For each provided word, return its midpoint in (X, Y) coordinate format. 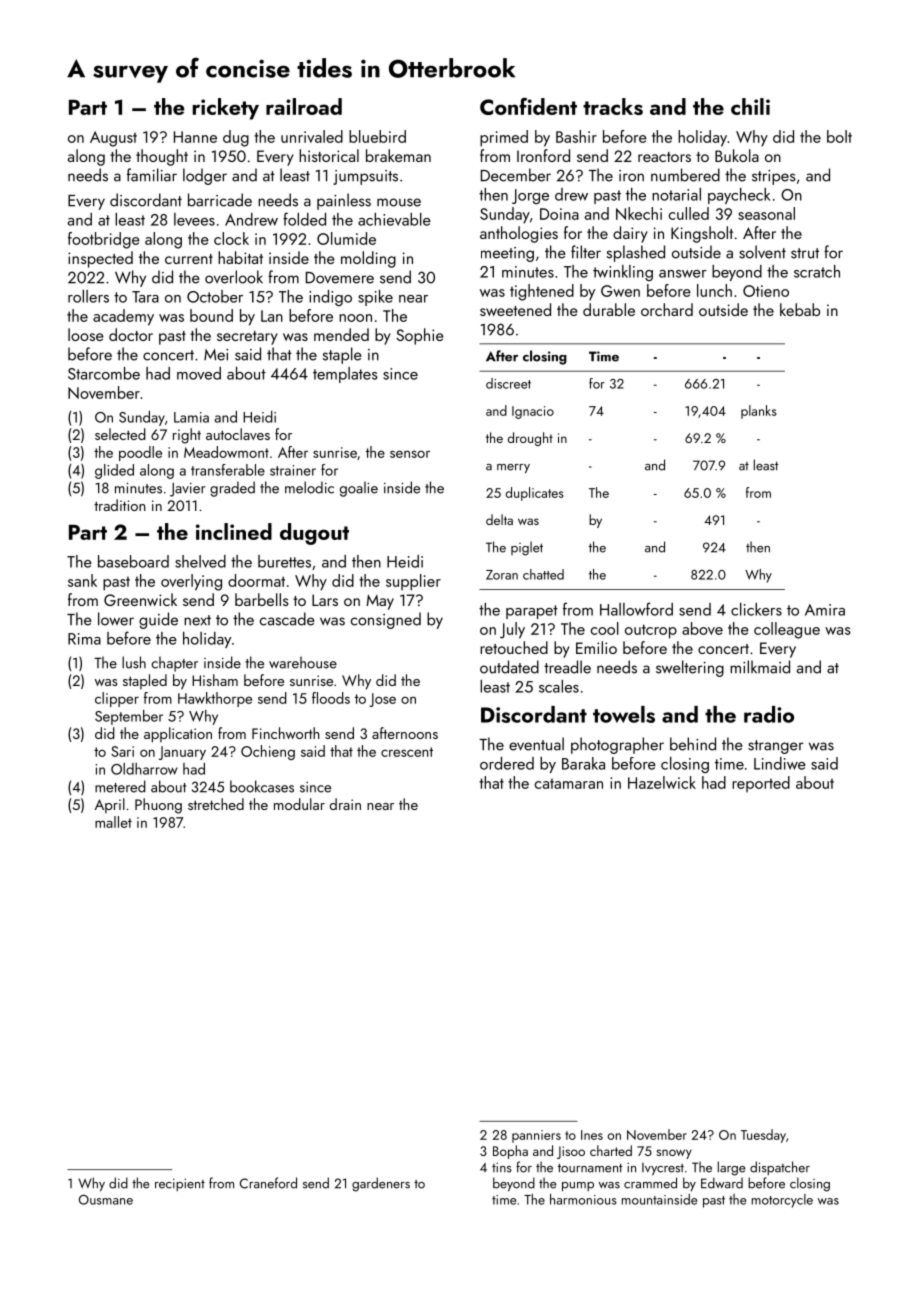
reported (761, 784)
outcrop (651, 631)
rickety (226, 109)
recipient (180, 1184)
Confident (528, 106)
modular (299, 804)
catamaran (569, 783)
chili (750, 106)
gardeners (381, 1184)
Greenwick (140, 599)
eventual (536, 744)
